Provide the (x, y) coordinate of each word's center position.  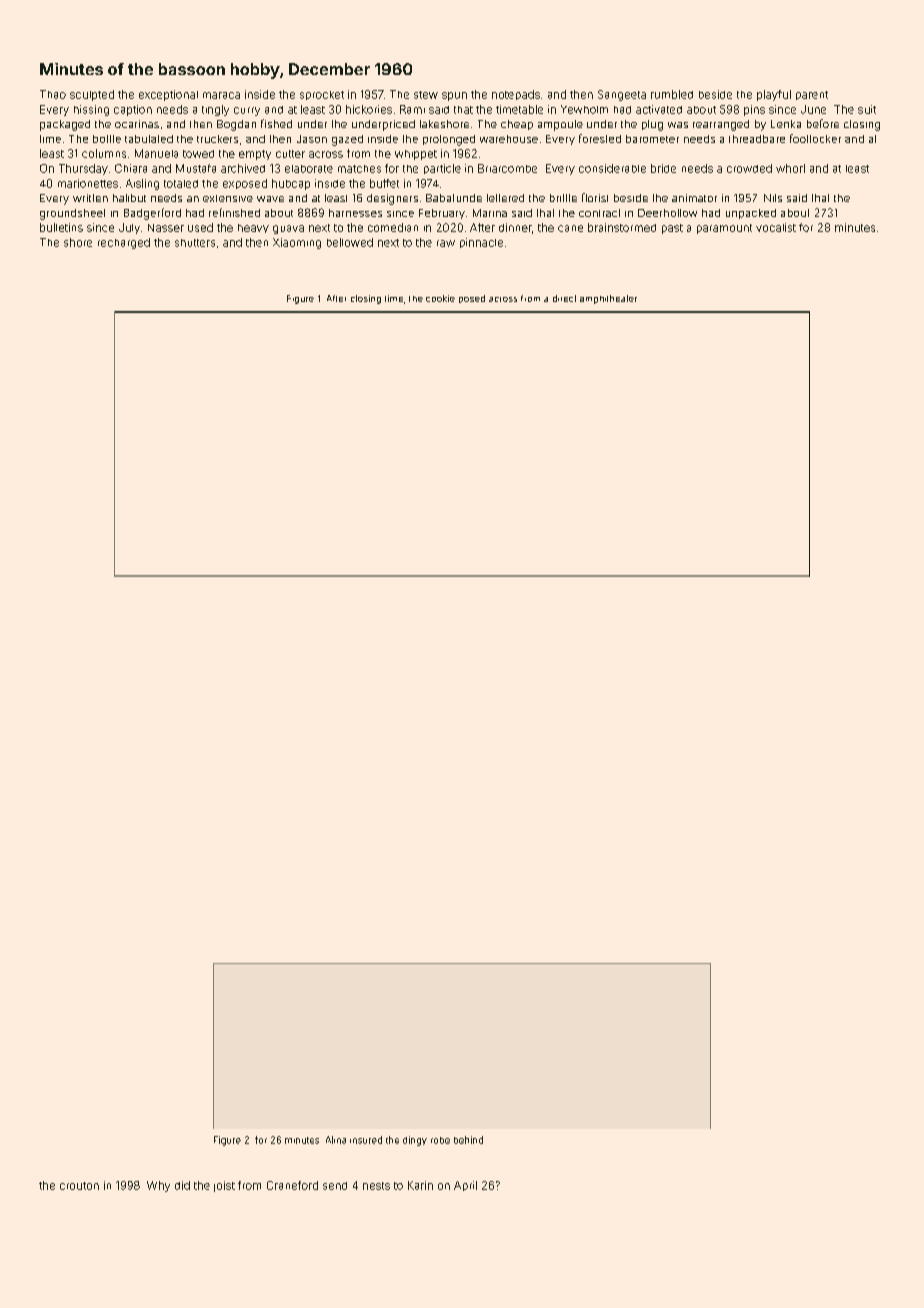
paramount (724, 229)
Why (158, 1186)
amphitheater (608, 299)
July (129, 228)
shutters (195, 243)
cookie (440, 298)
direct (564, 298)
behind (468, 1140)
